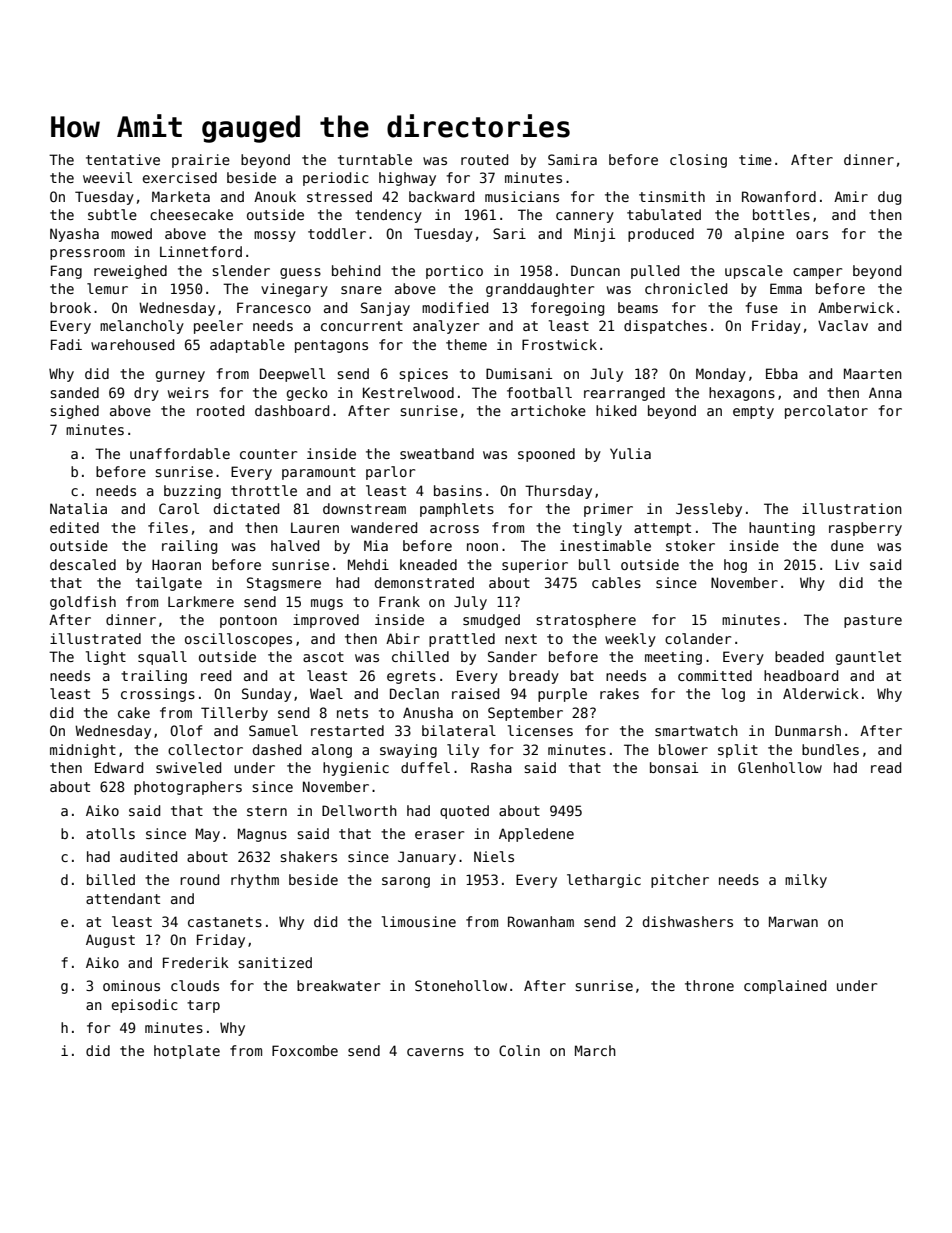 The image size is (952, 1233). What do you see at coordinates (830, 749) in the screenshot?
I see `bundles` at bounding box center [830, 749].
